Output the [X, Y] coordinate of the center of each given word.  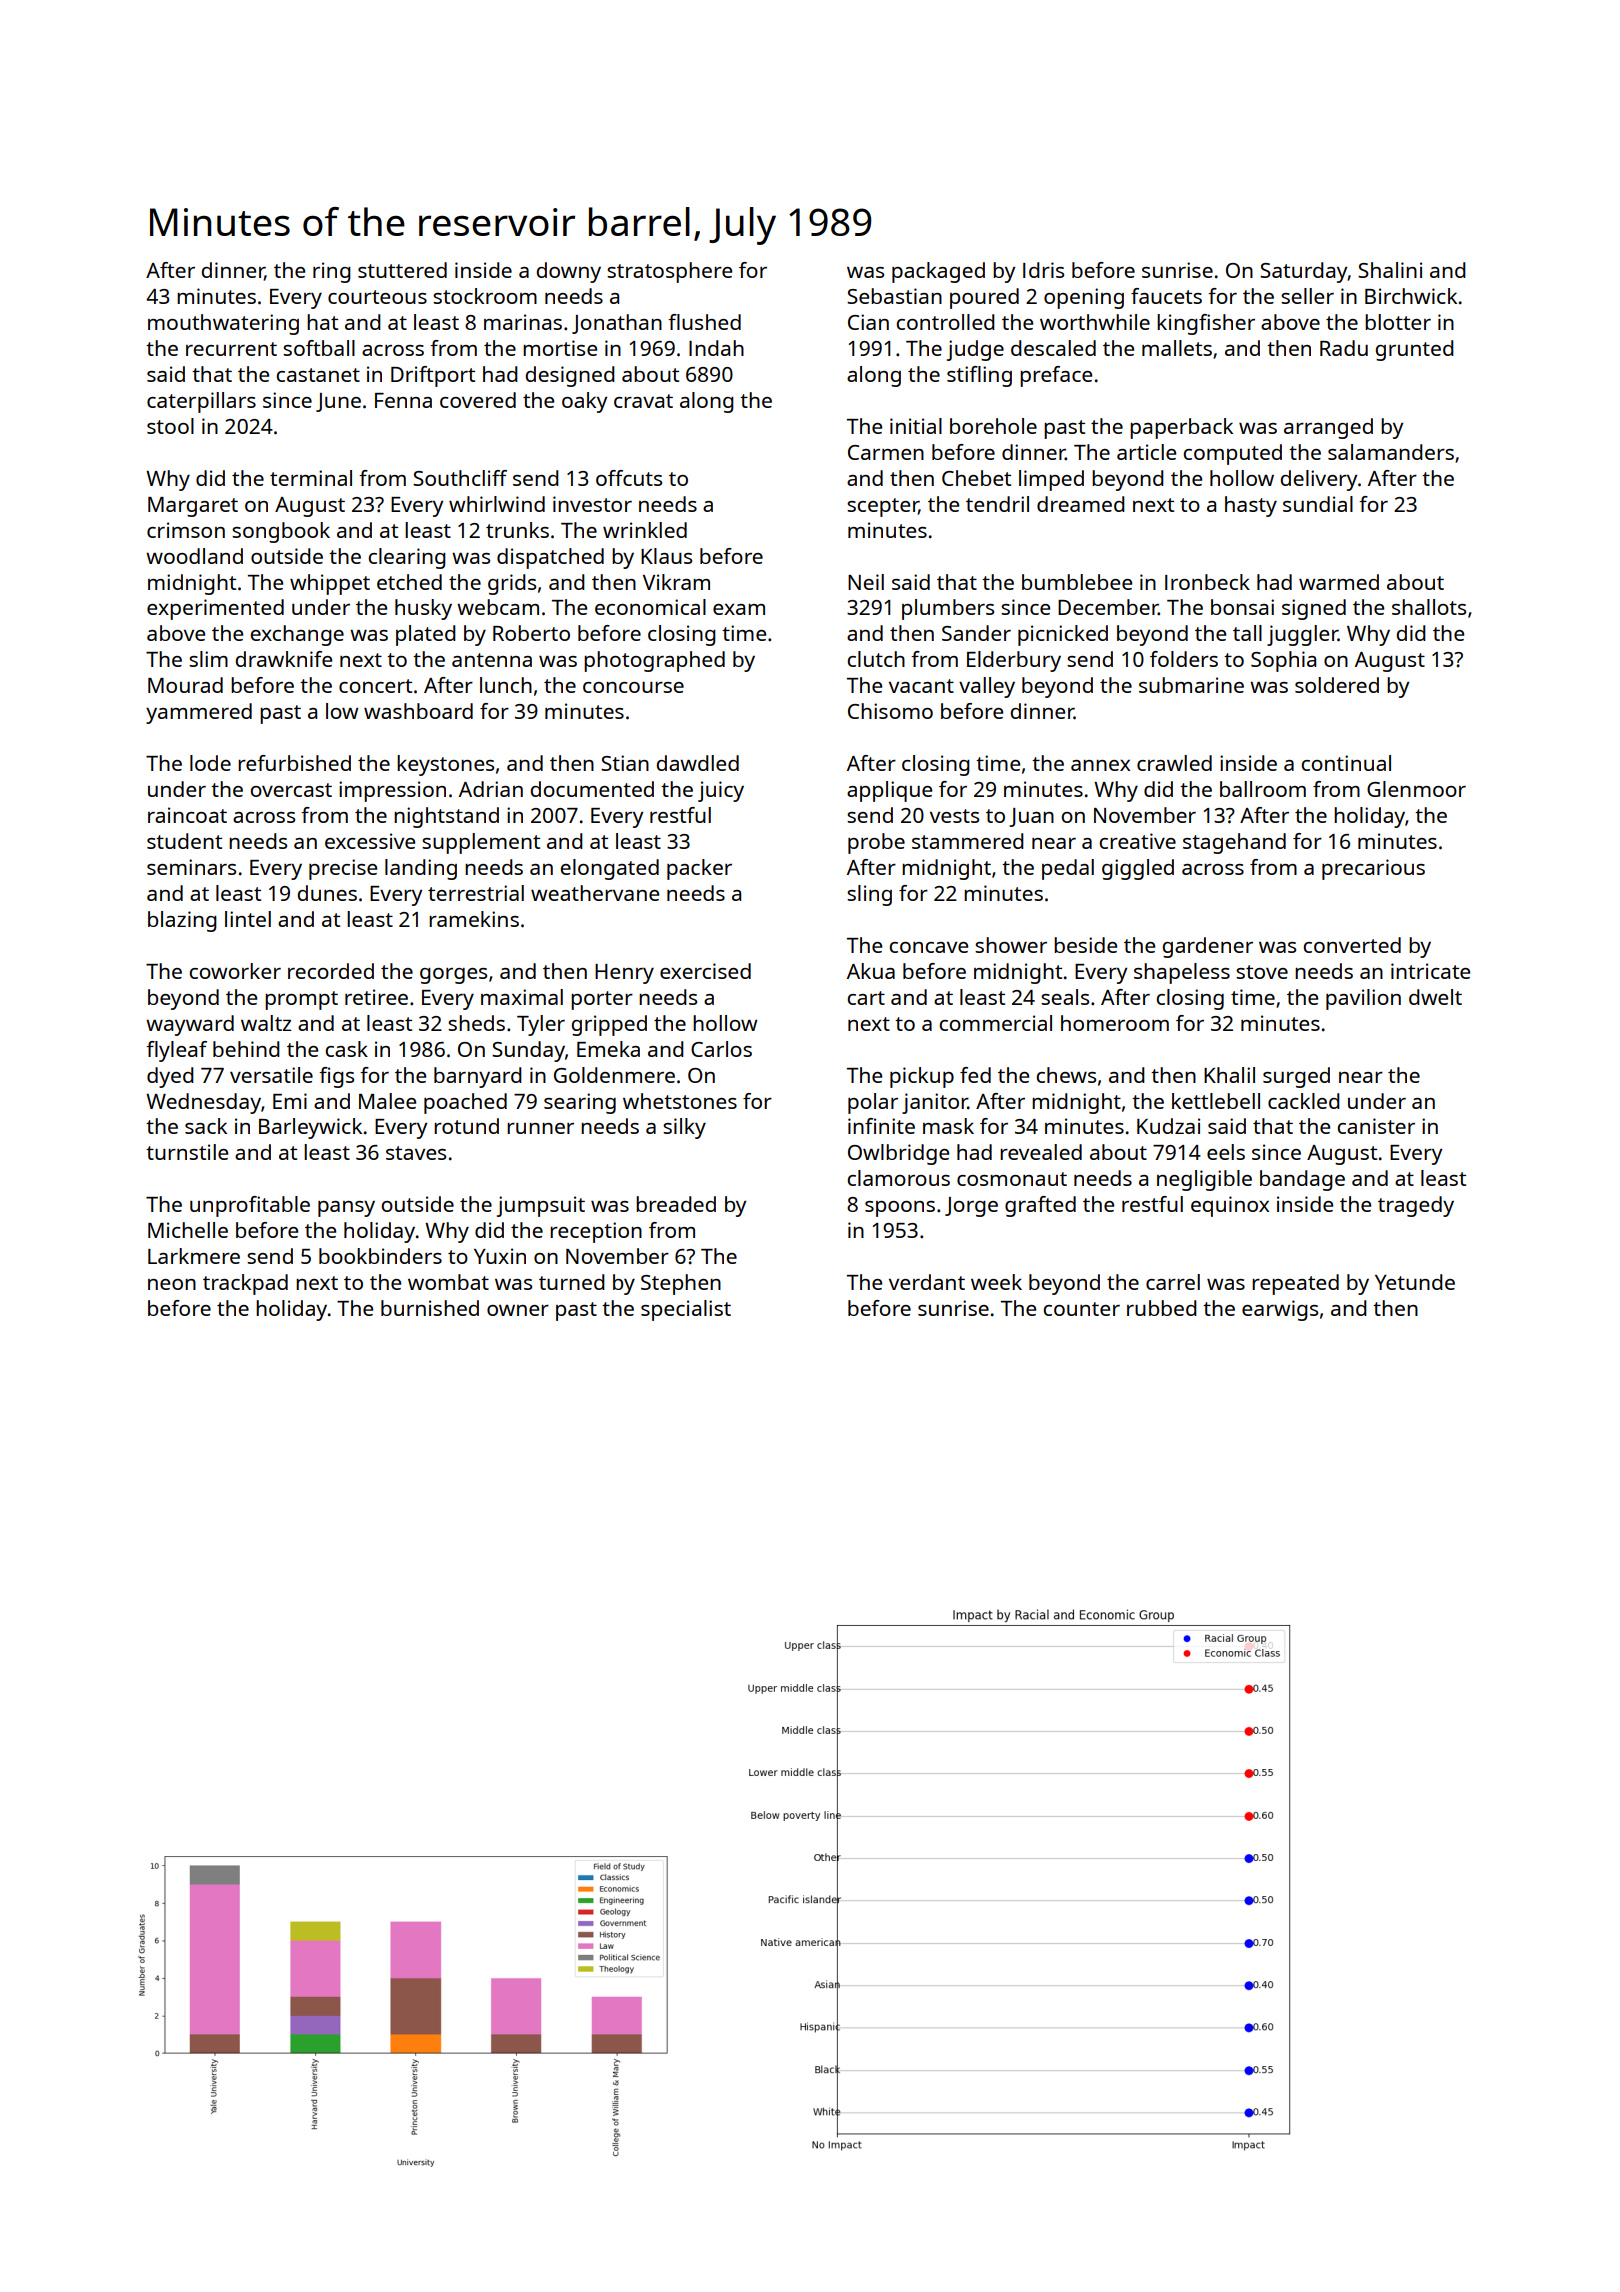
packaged [938, 272]
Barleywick [310, 1128]
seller [1307, 296]
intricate [1430, 971]
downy [568, 272]
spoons [900, 1209]
